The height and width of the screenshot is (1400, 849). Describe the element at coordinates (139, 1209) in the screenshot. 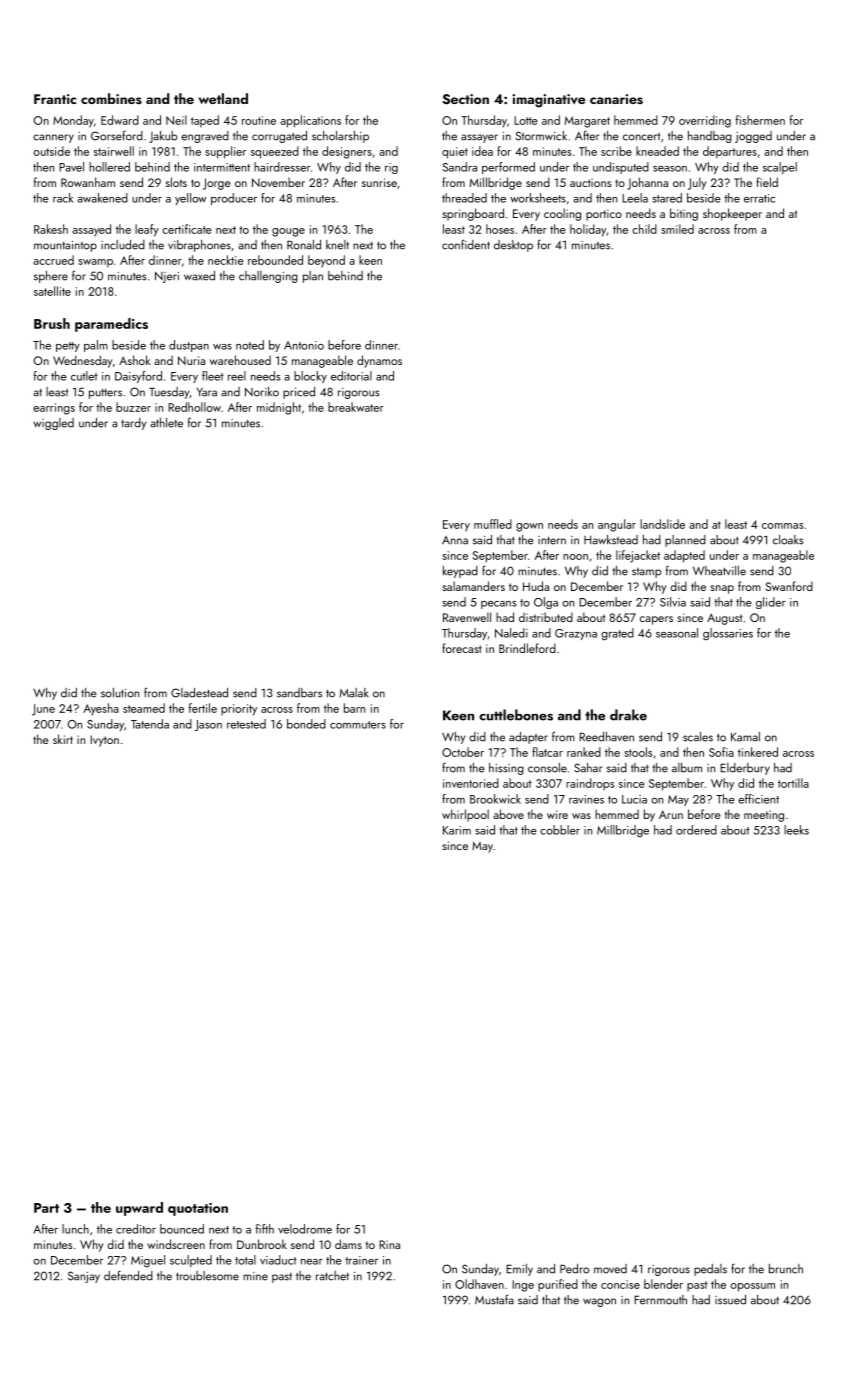

I see `upward` at that location.
